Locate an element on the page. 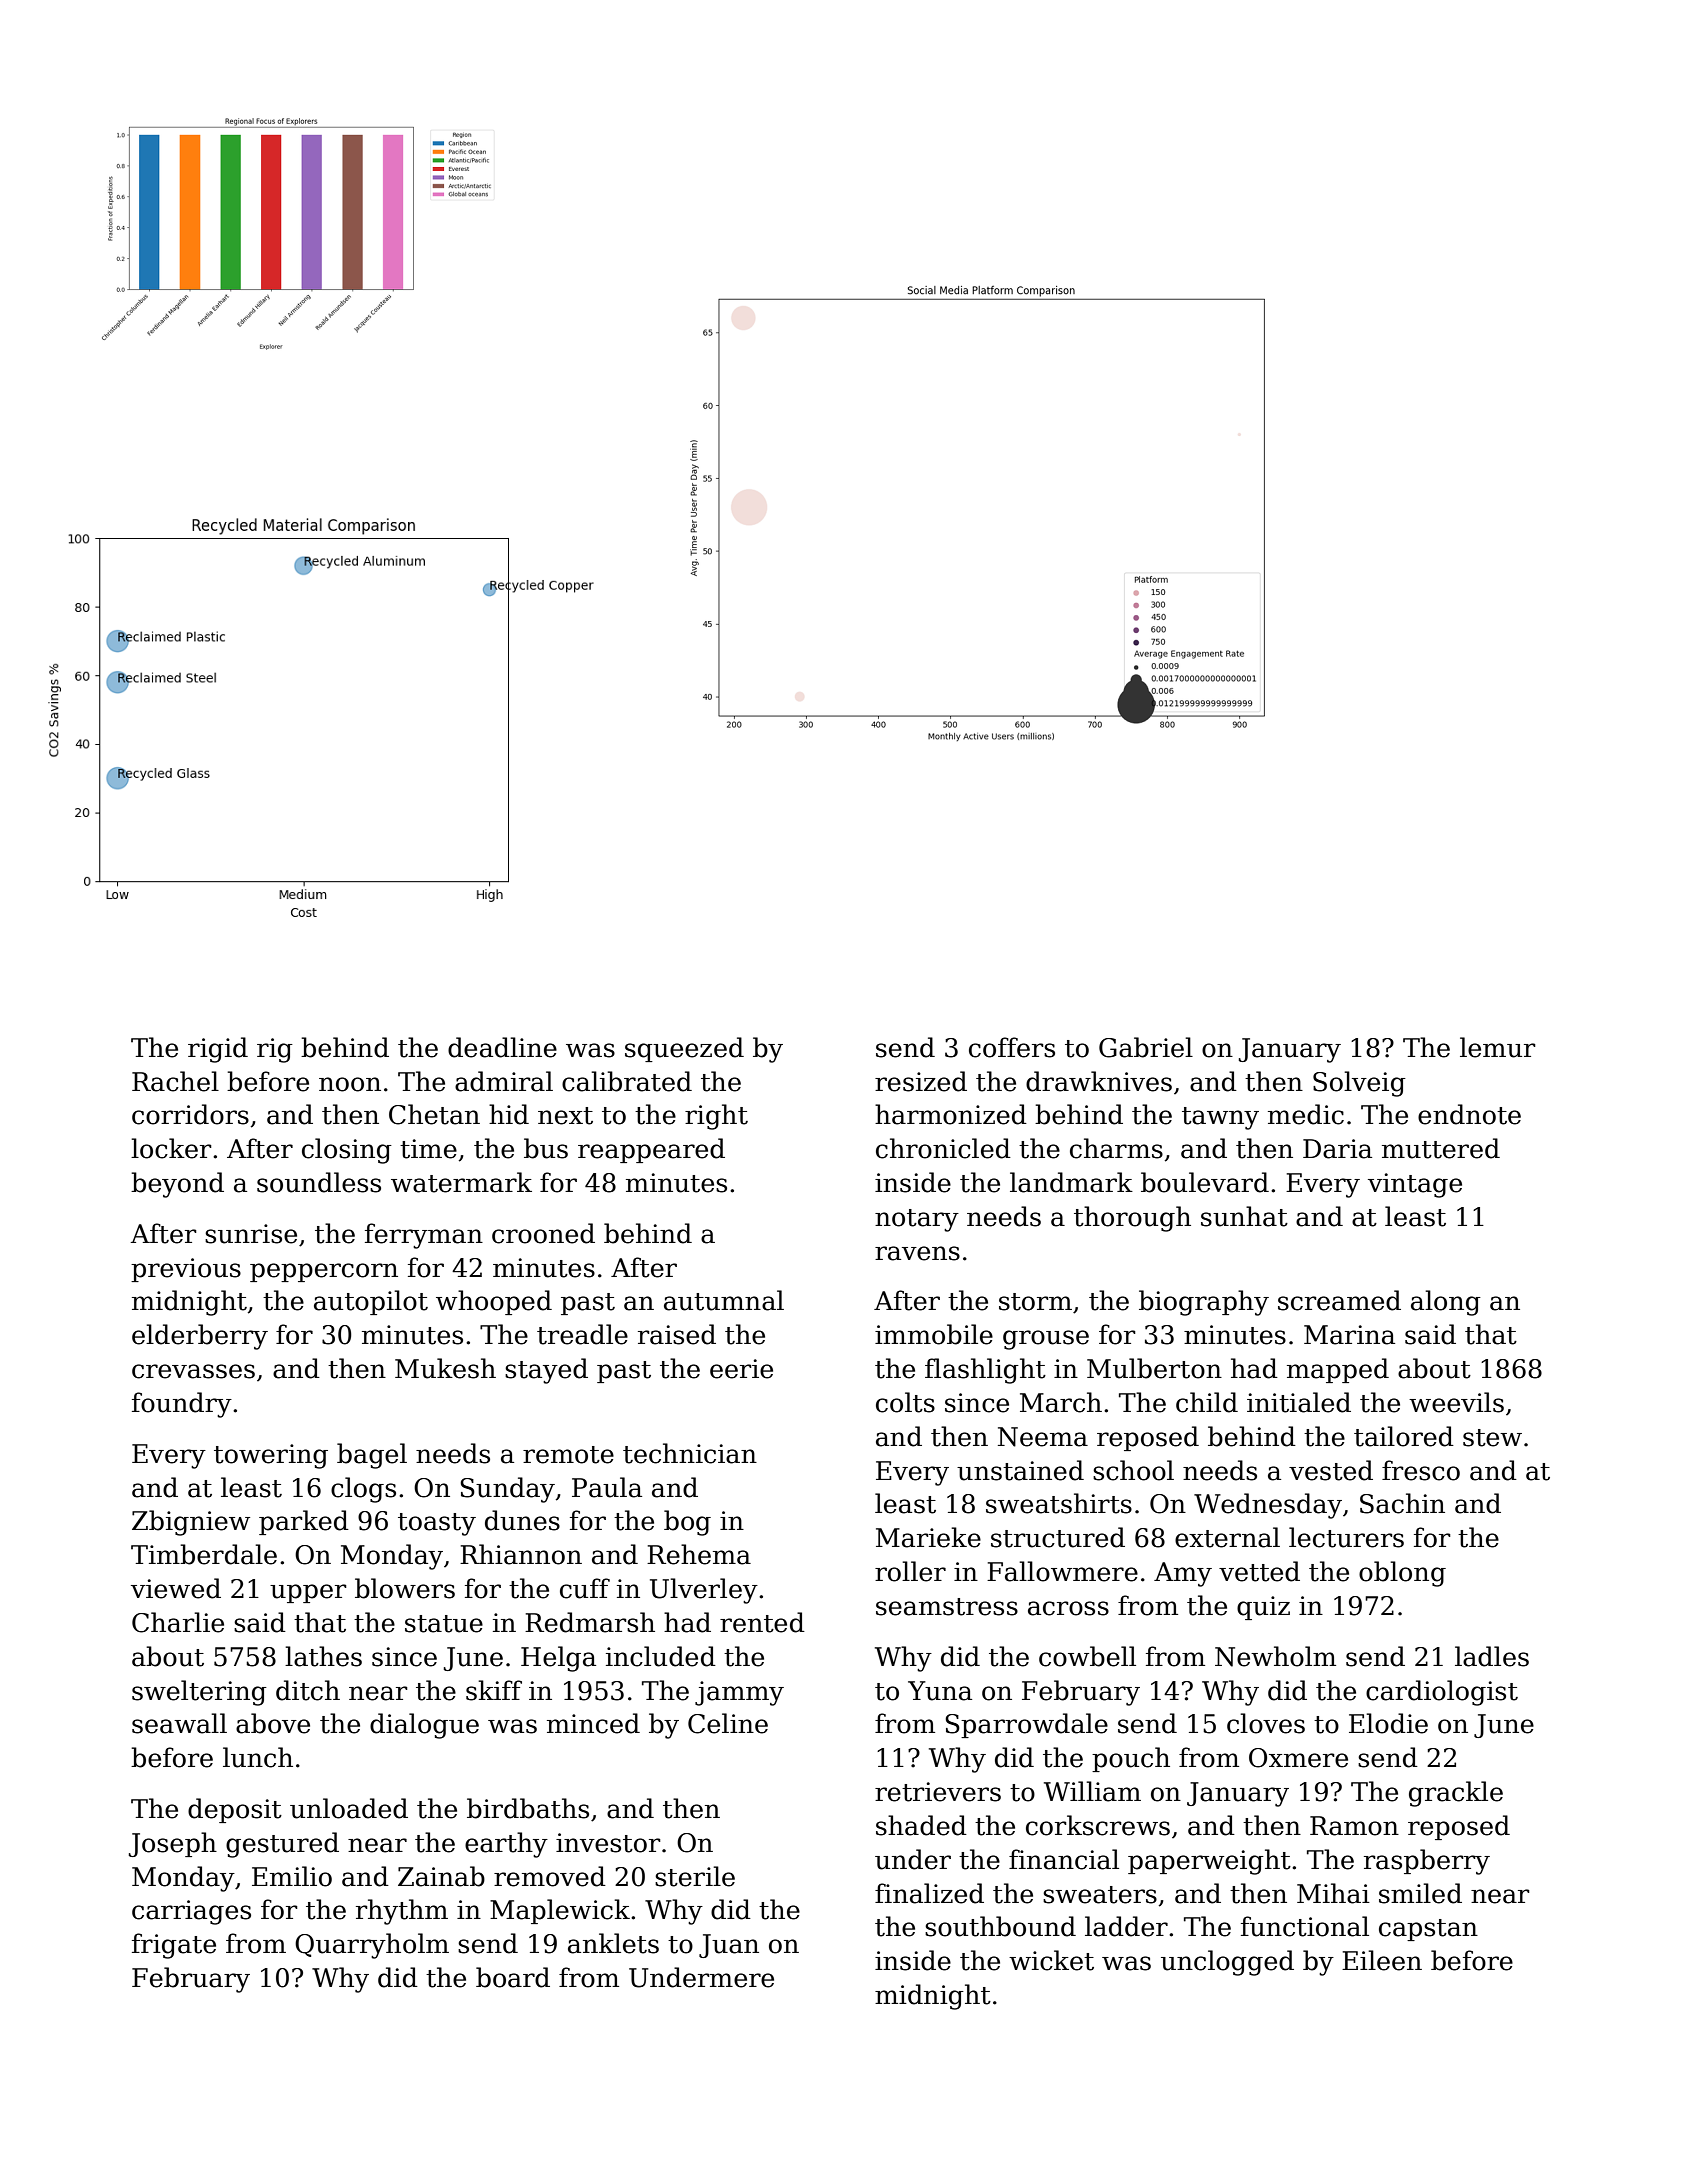 The height and width of the page is (2178, 1683). Sparrowdale is located at coordinates (1026, 1725).
